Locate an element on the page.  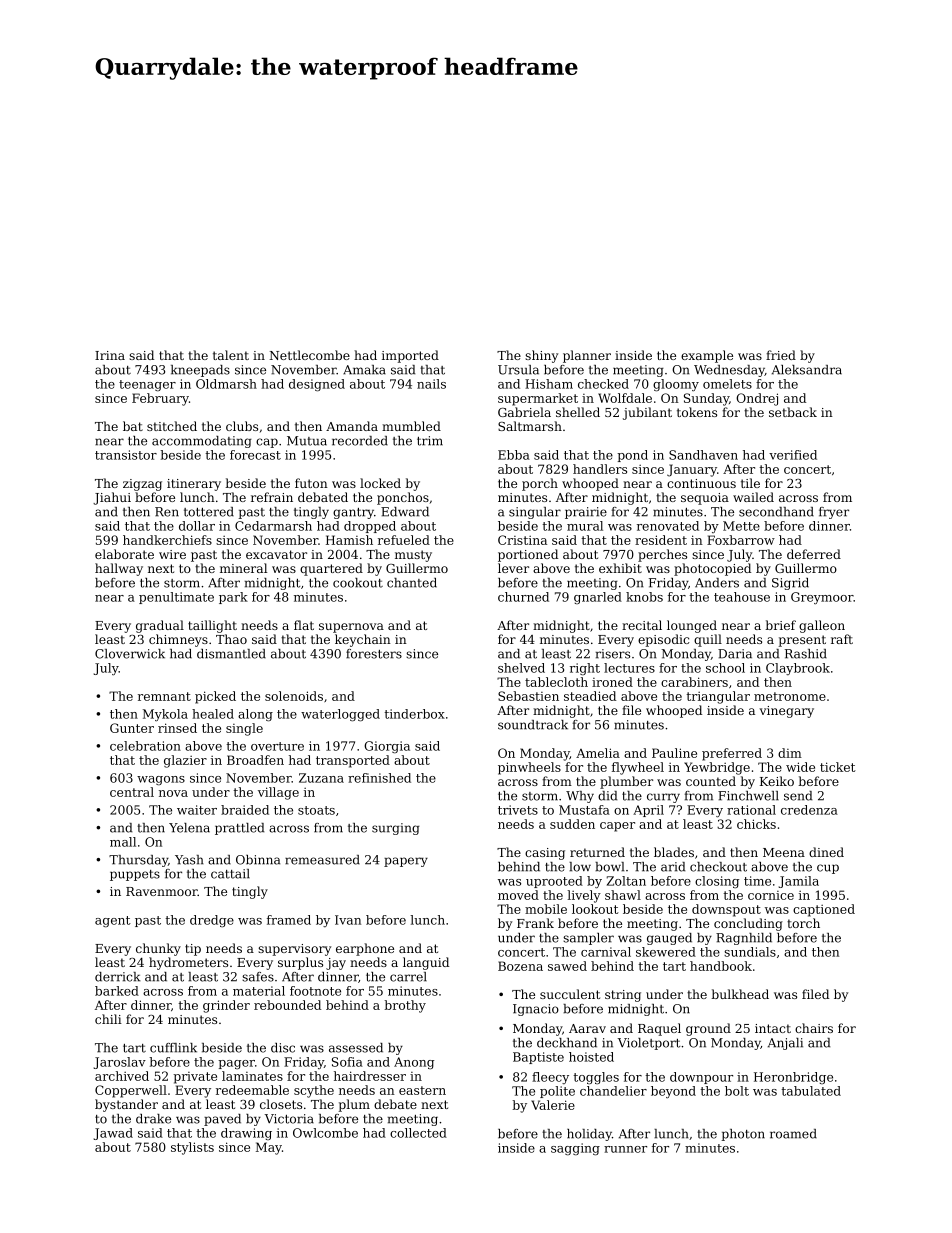
Giorgia is located at coordinates (387, 747).
